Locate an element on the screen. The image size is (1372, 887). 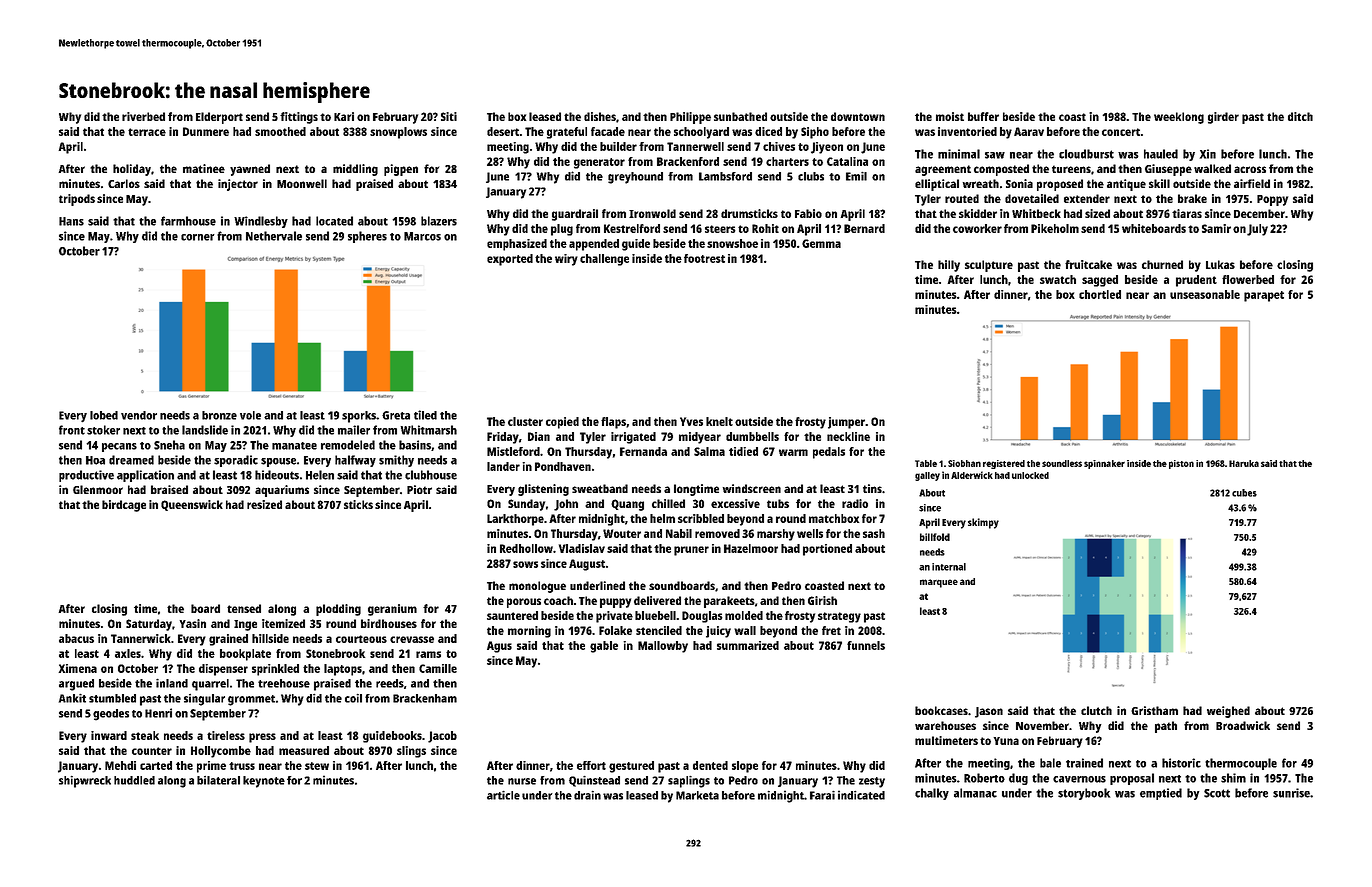
measured is located at coordinates (304, 750).
